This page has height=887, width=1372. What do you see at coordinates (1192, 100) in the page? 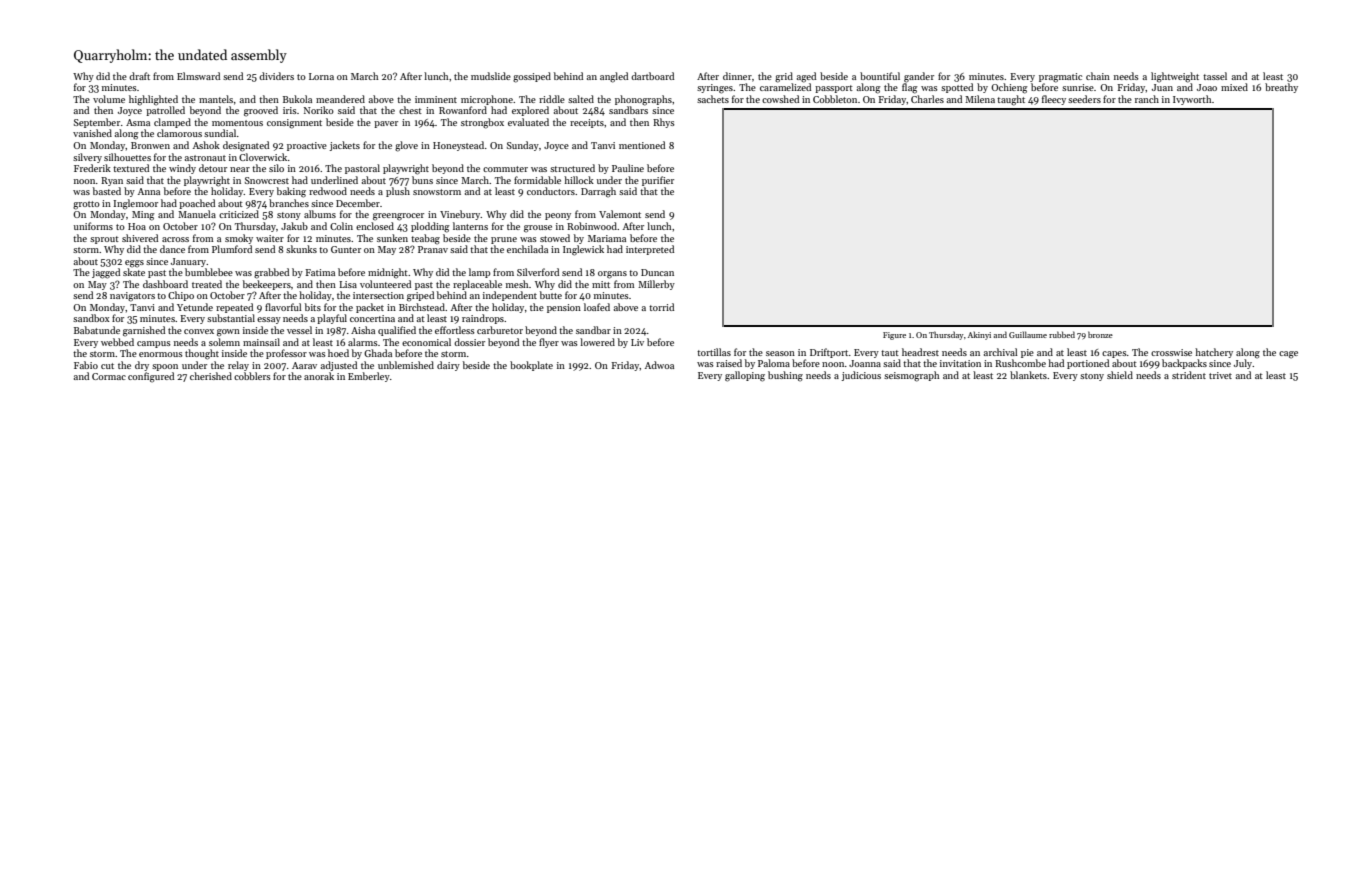
I see `Ivyworth` at bounding box center [1192, 100].
